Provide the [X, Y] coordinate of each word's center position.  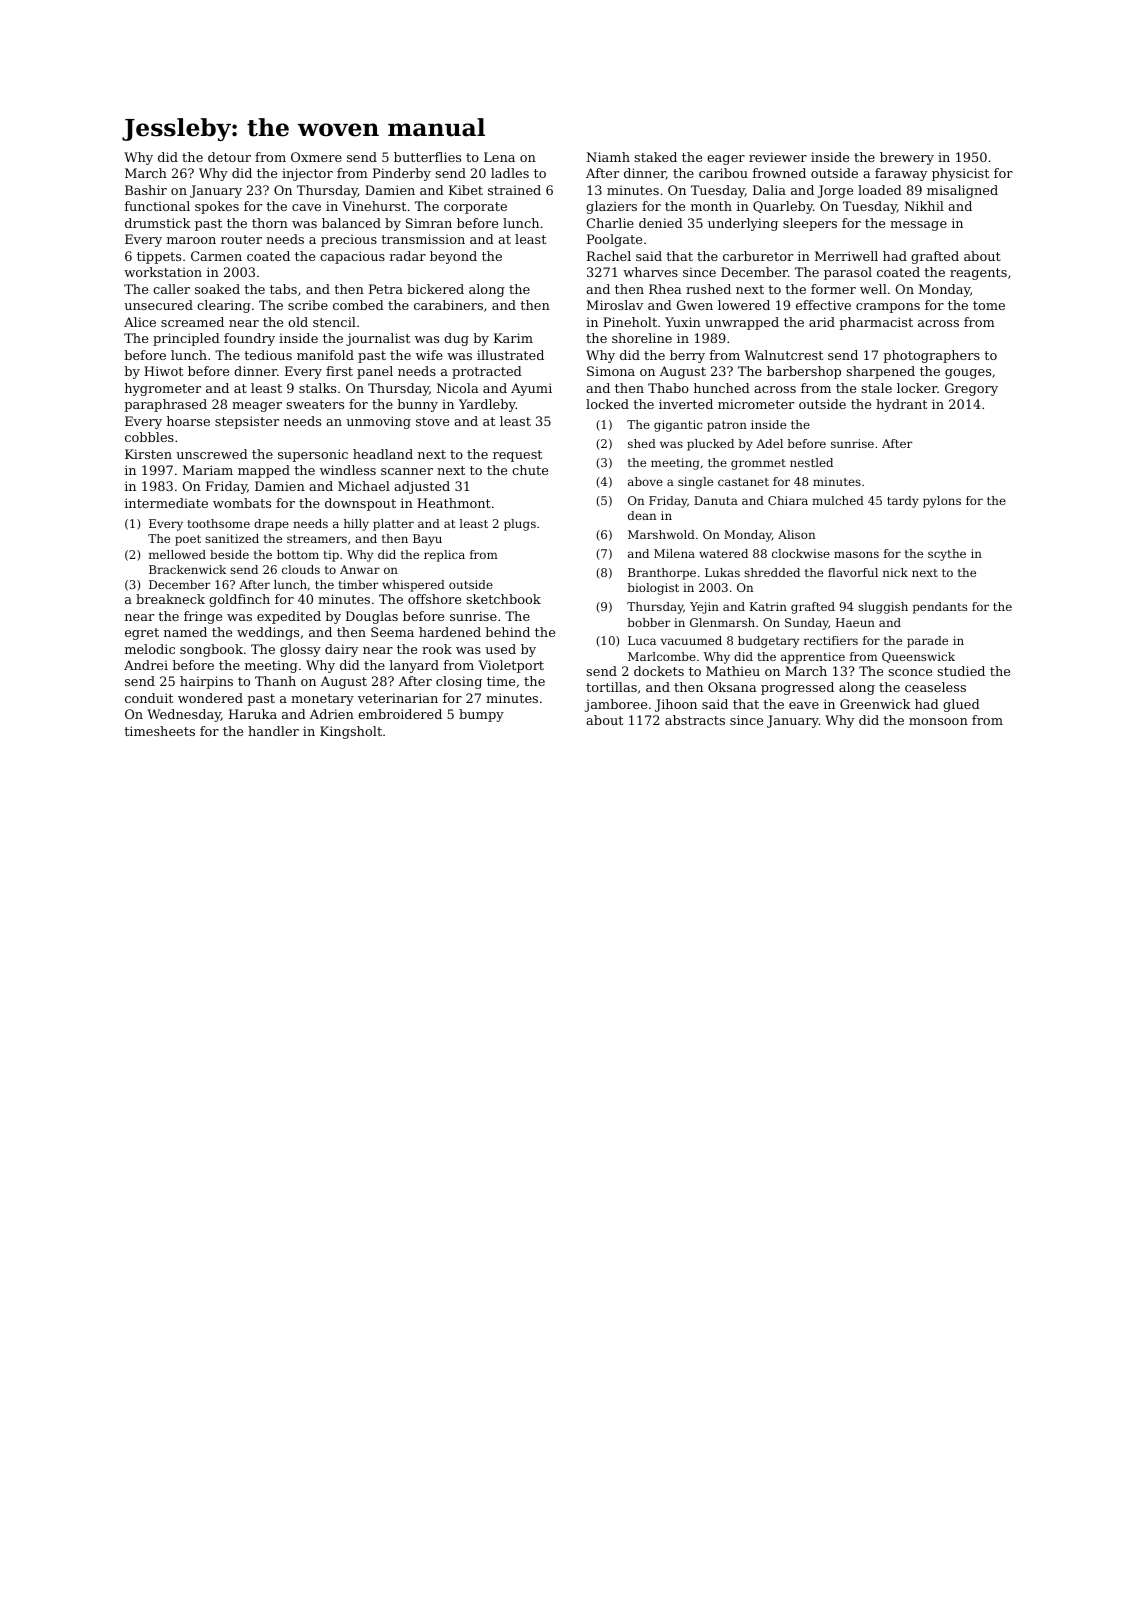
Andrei [146, 665]
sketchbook [503, 599]
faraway [901, 174]
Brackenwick [187, 569]
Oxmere [316, 157]
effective [823, 305]
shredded [772, 572]
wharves [650, 272]
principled [186, 339]
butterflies [427, 157]
